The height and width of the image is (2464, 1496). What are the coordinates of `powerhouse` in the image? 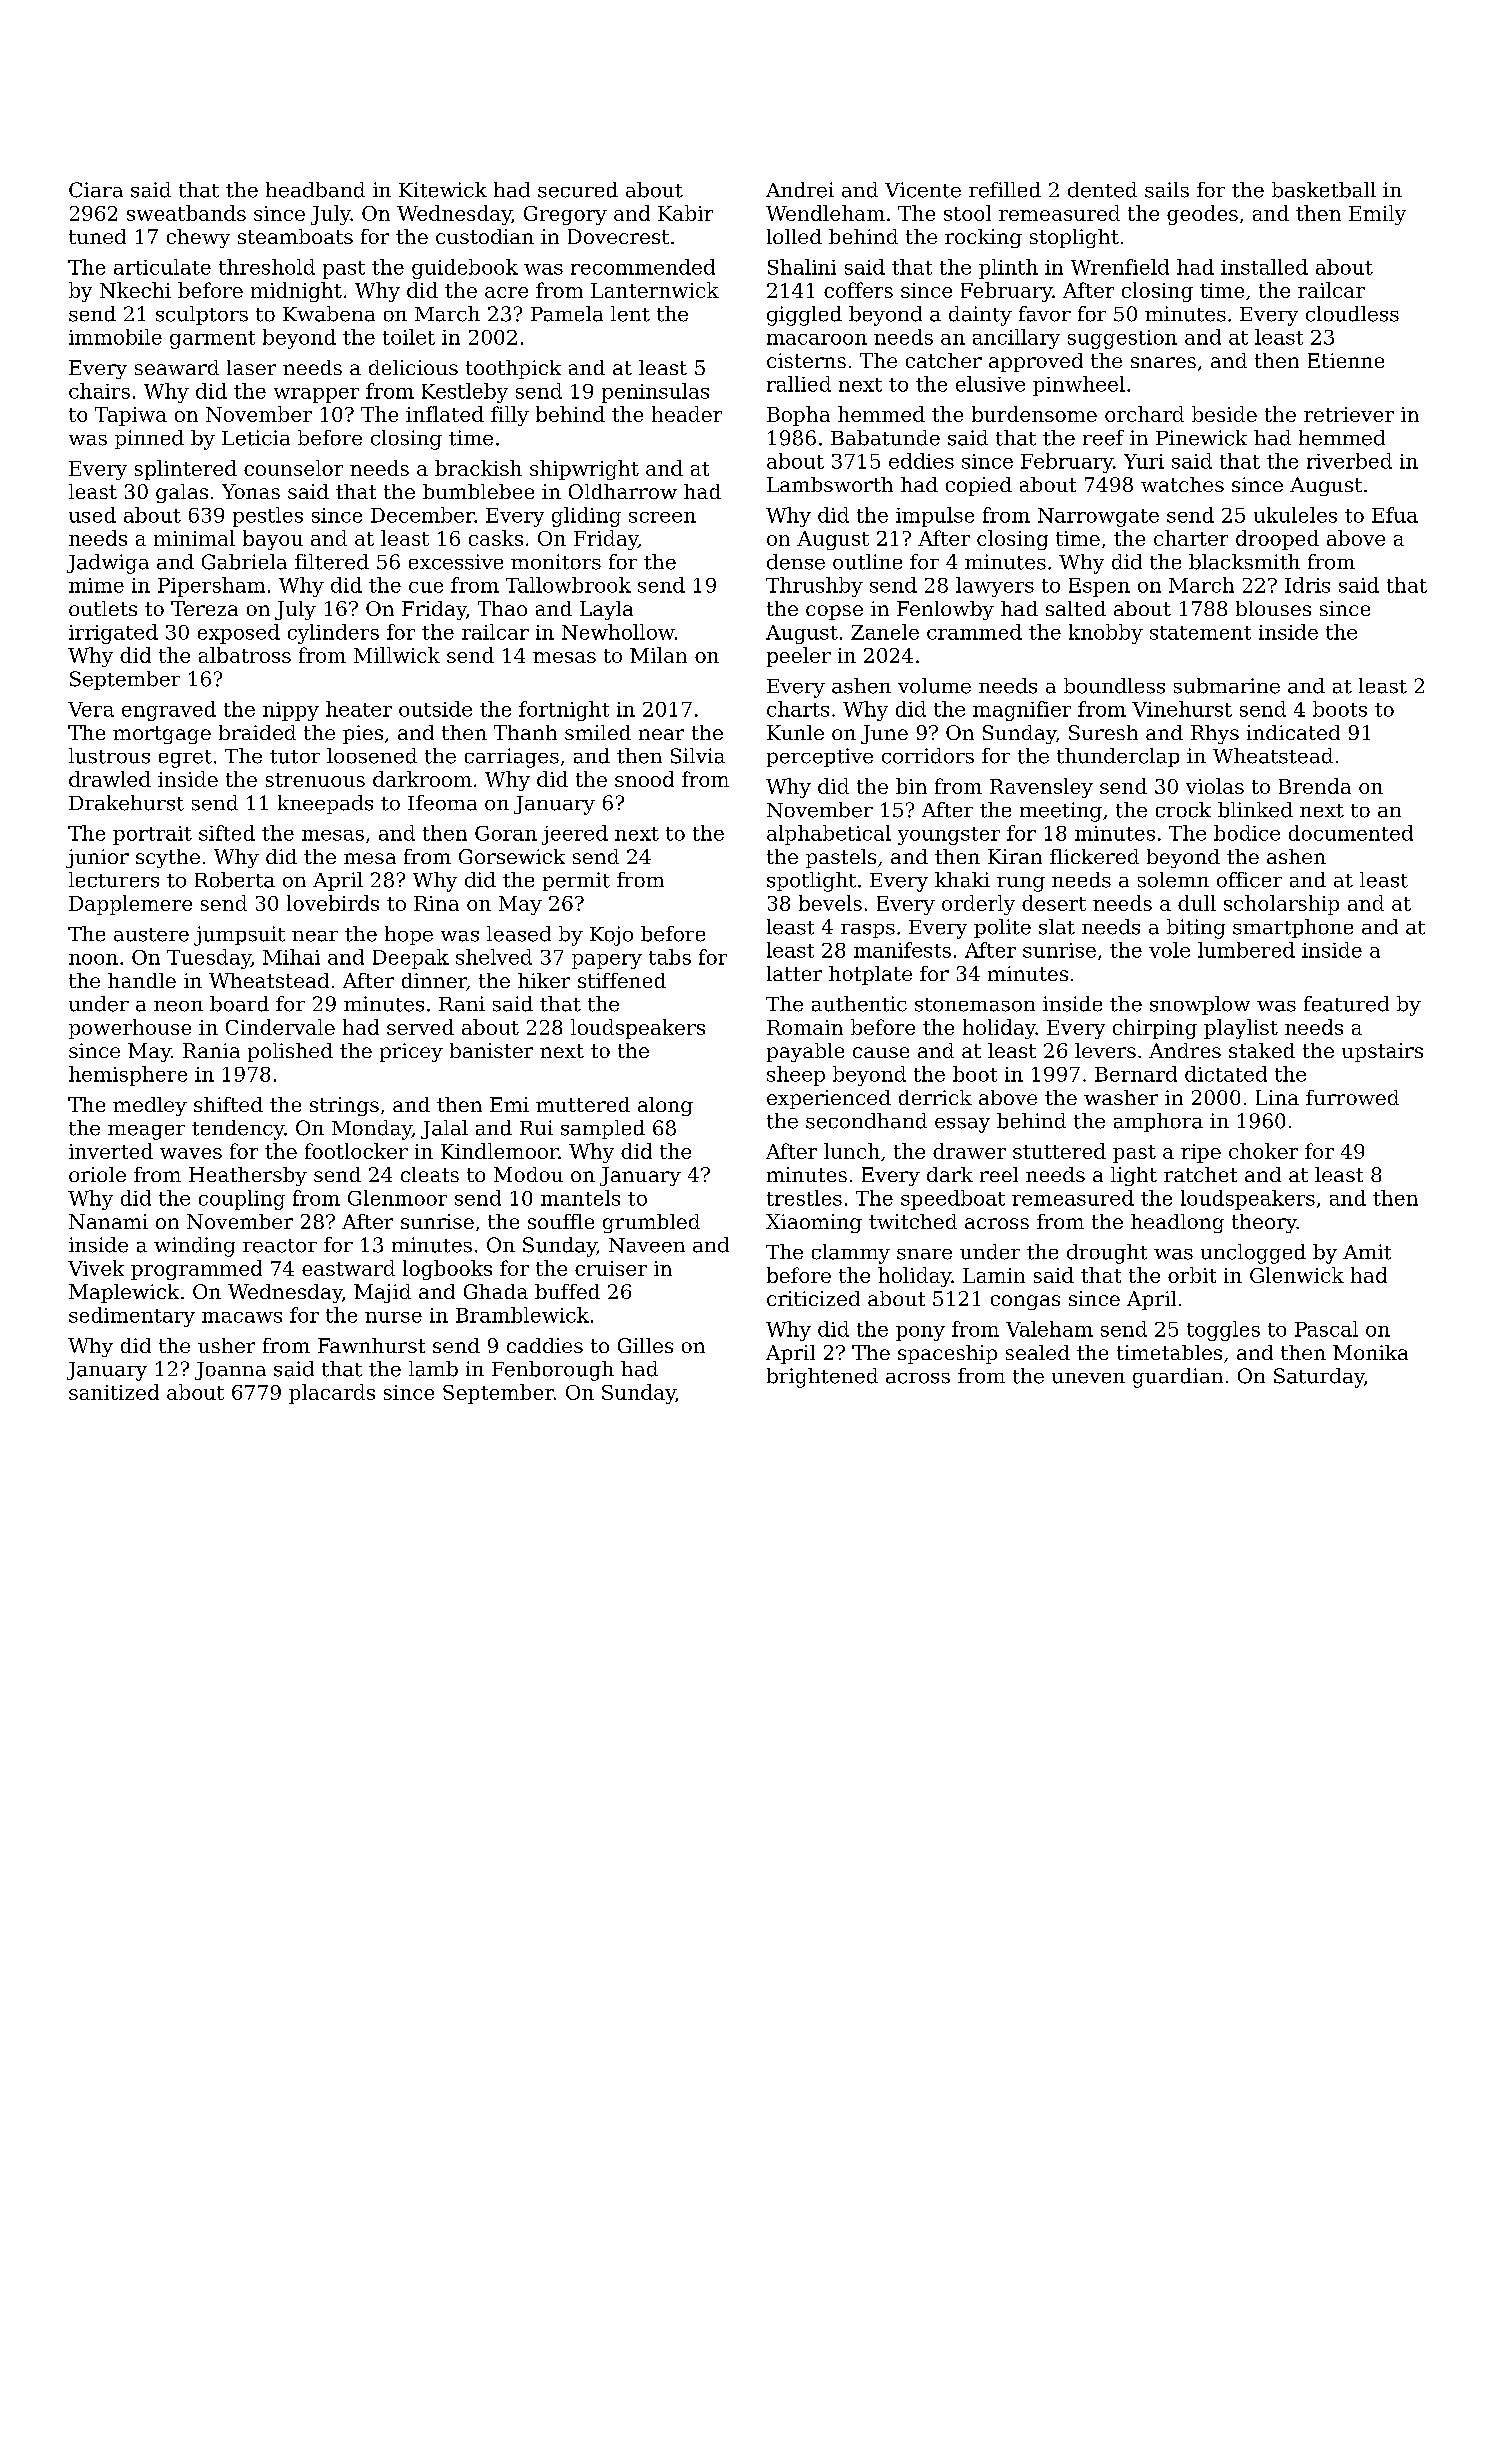 It's located at (130, 1029).
